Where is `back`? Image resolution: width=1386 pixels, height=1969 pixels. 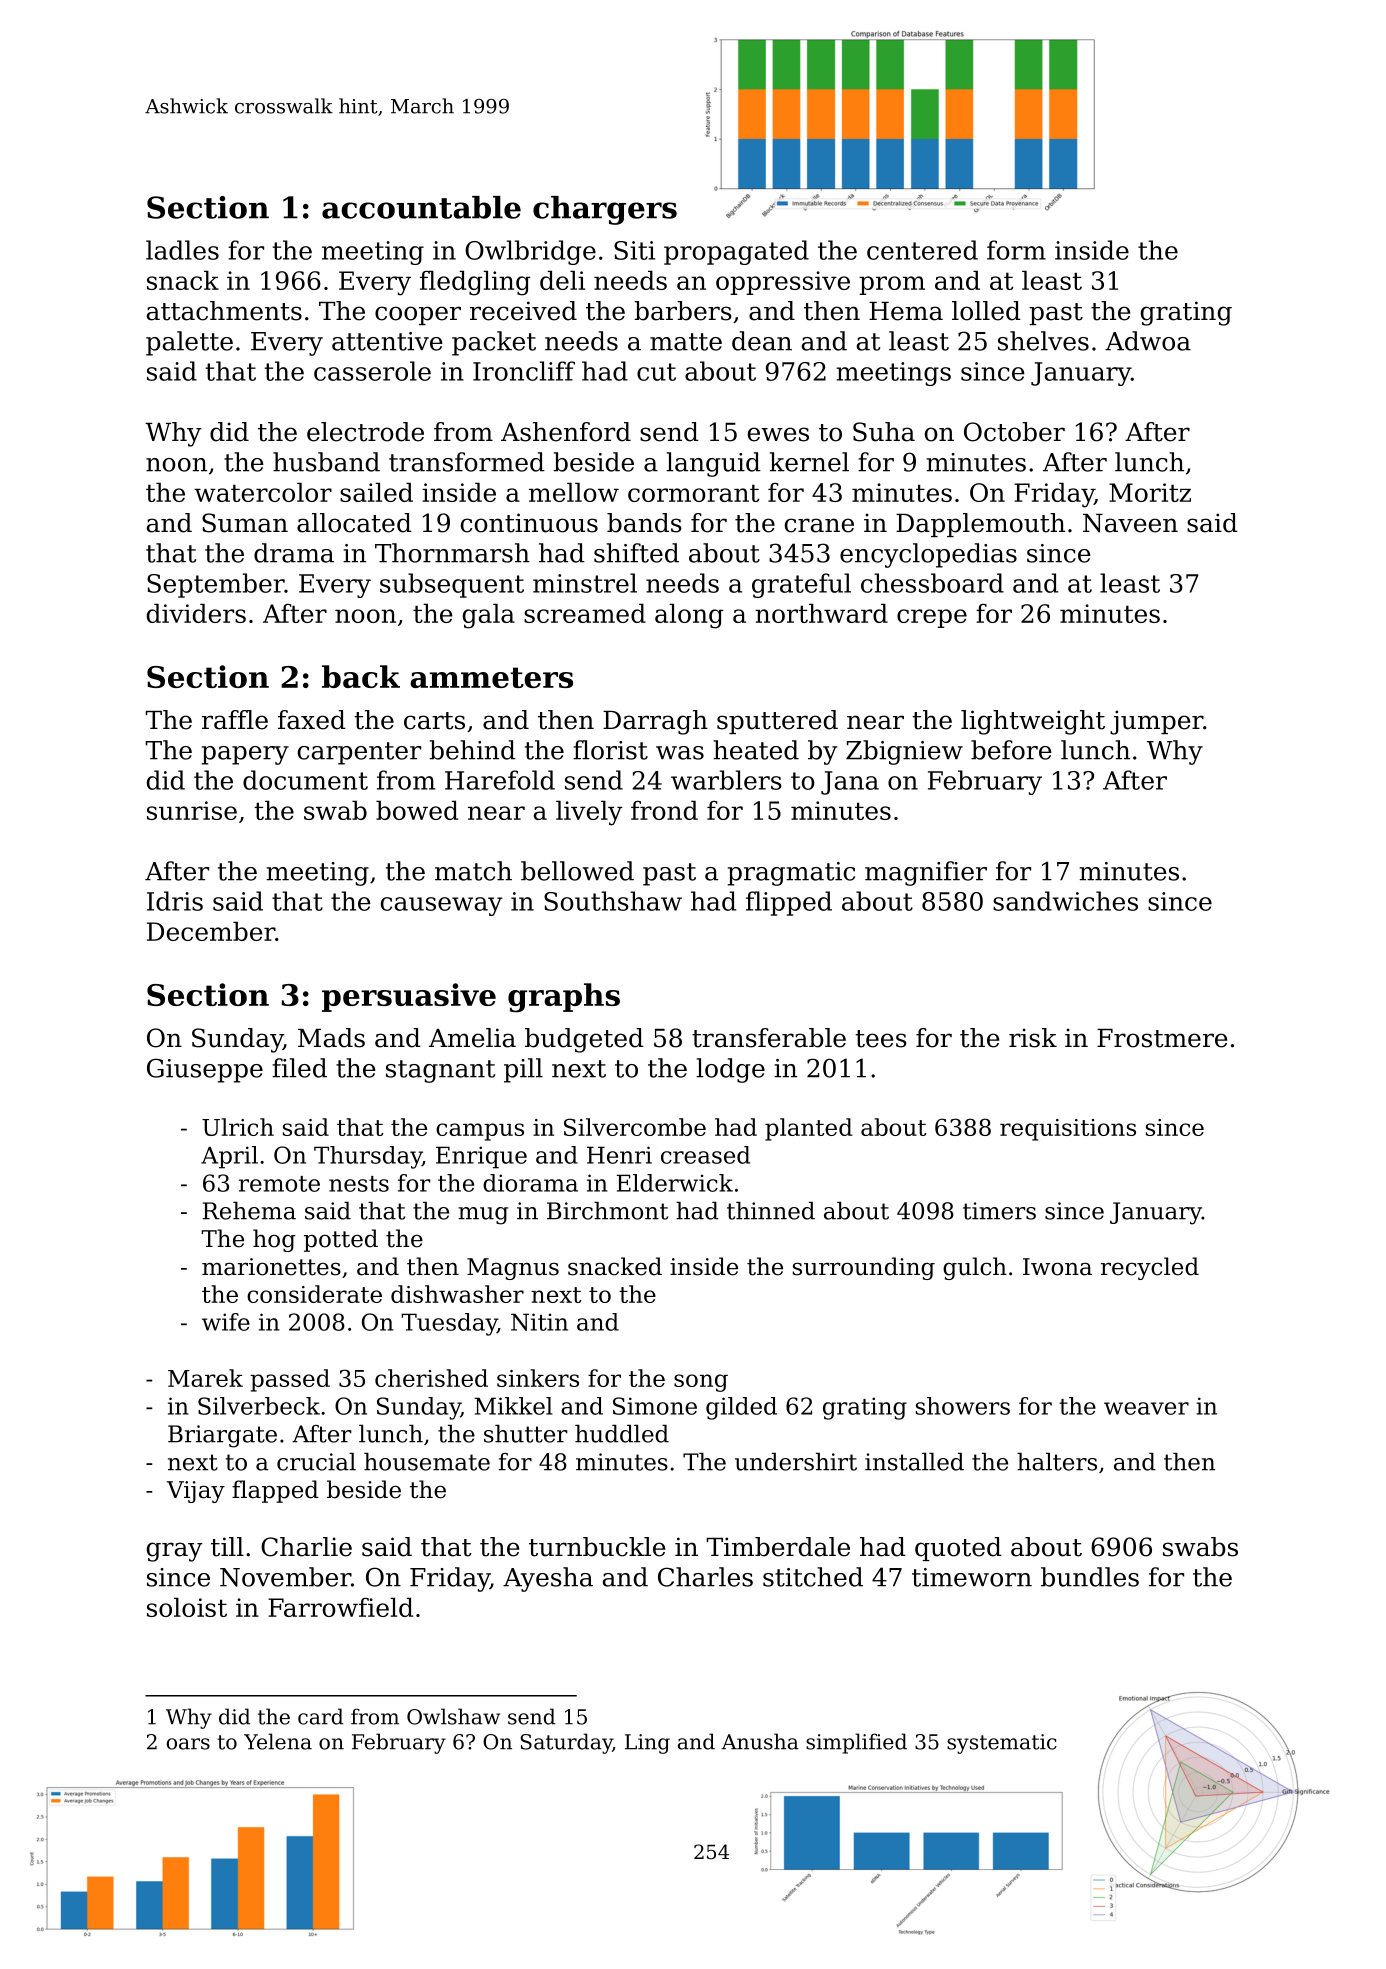 back is located at coordinates (361, 676).
